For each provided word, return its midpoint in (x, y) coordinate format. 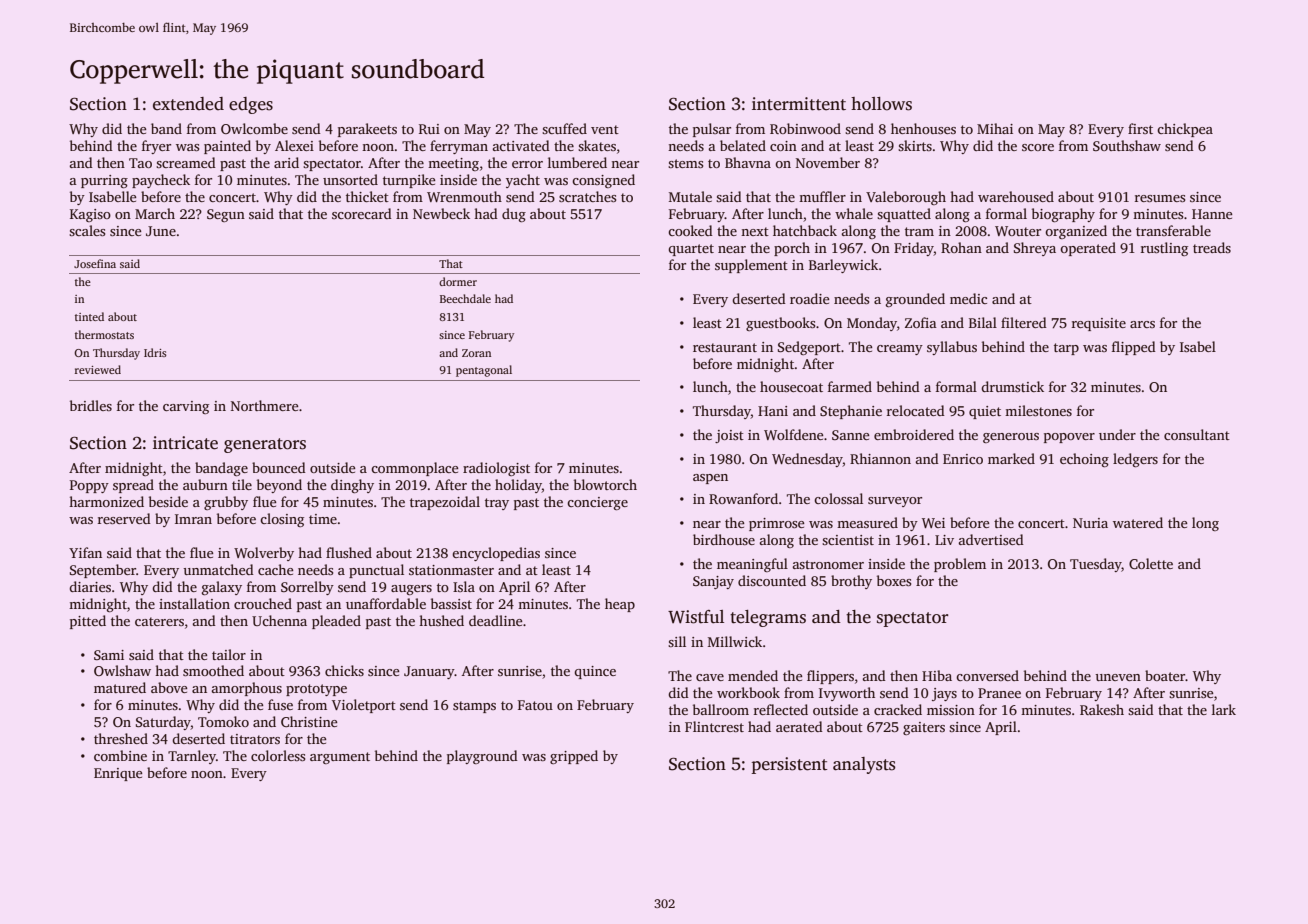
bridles (91, 405)
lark (1224, 709)
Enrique (118, 774)
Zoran (476, 353)
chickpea (1185, 130)
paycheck (161, 181)
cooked (690, 230)
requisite (1099, 324)
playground (482, 757)
